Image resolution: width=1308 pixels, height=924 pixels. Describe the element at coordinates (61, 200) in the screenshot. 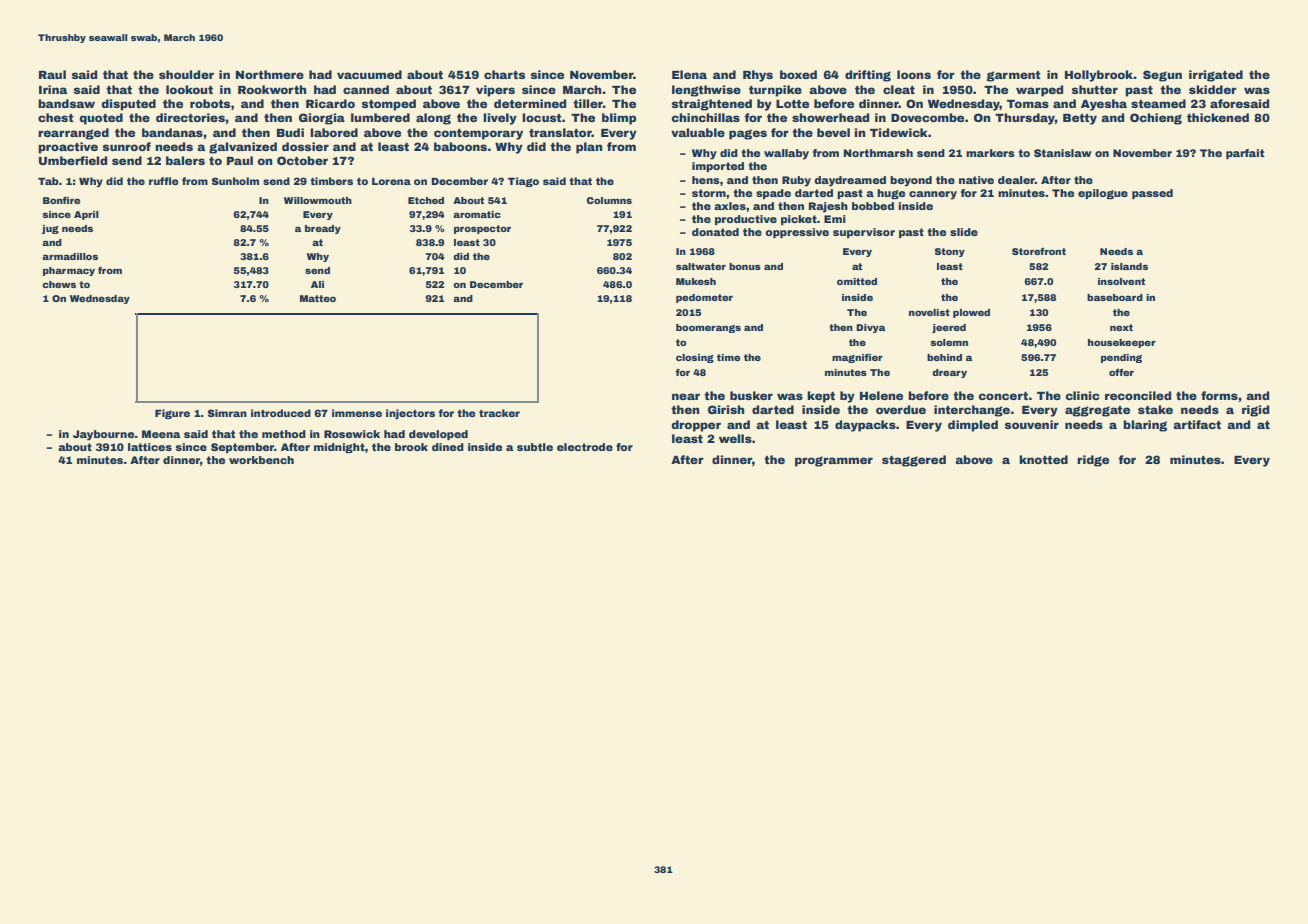

I see `Bonfire` at that location.
